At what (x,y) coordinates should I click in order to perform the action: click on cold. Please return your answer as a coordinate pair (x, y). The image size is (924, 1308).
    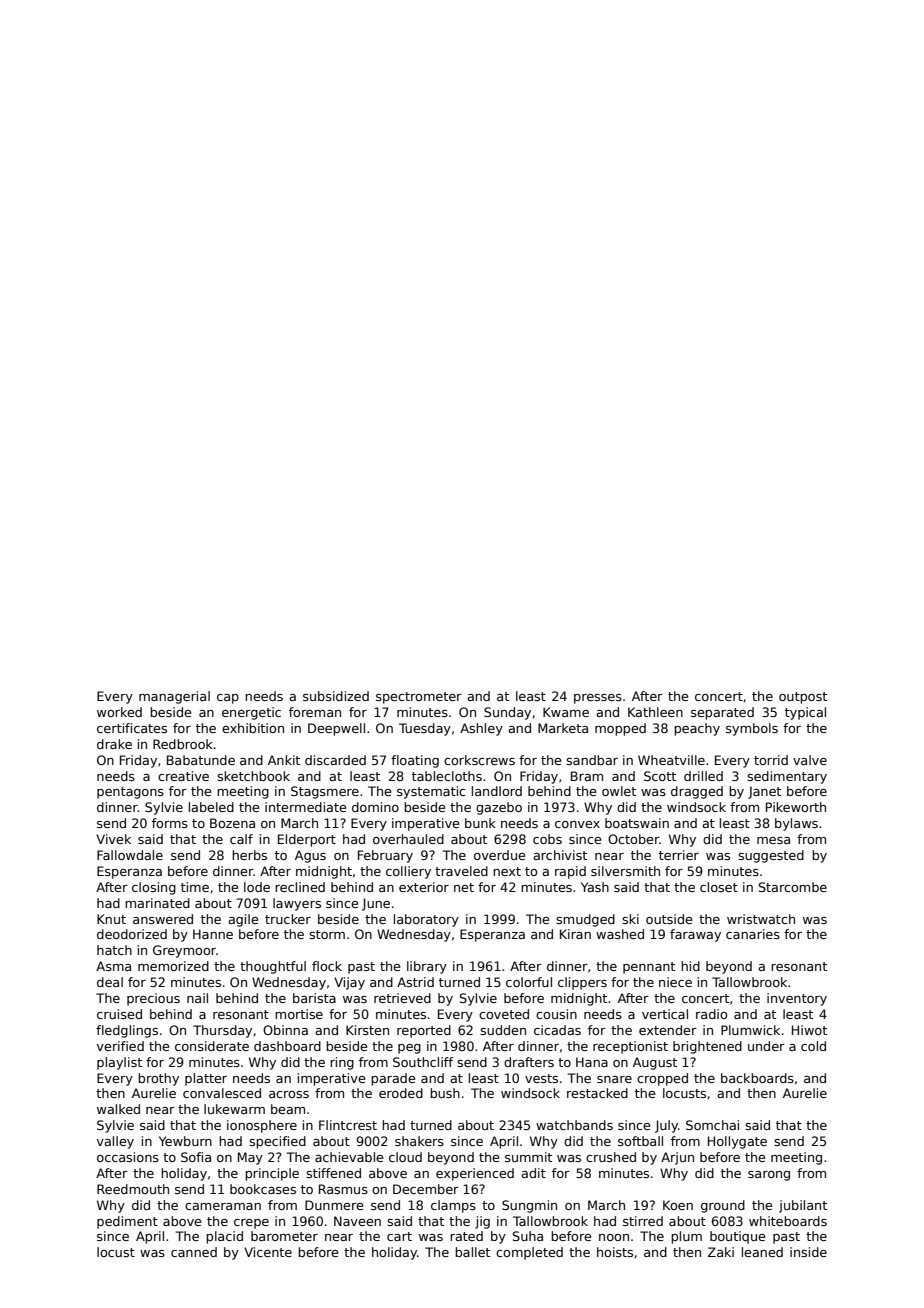
    Looking at the image, I should click on (813, 1046).
